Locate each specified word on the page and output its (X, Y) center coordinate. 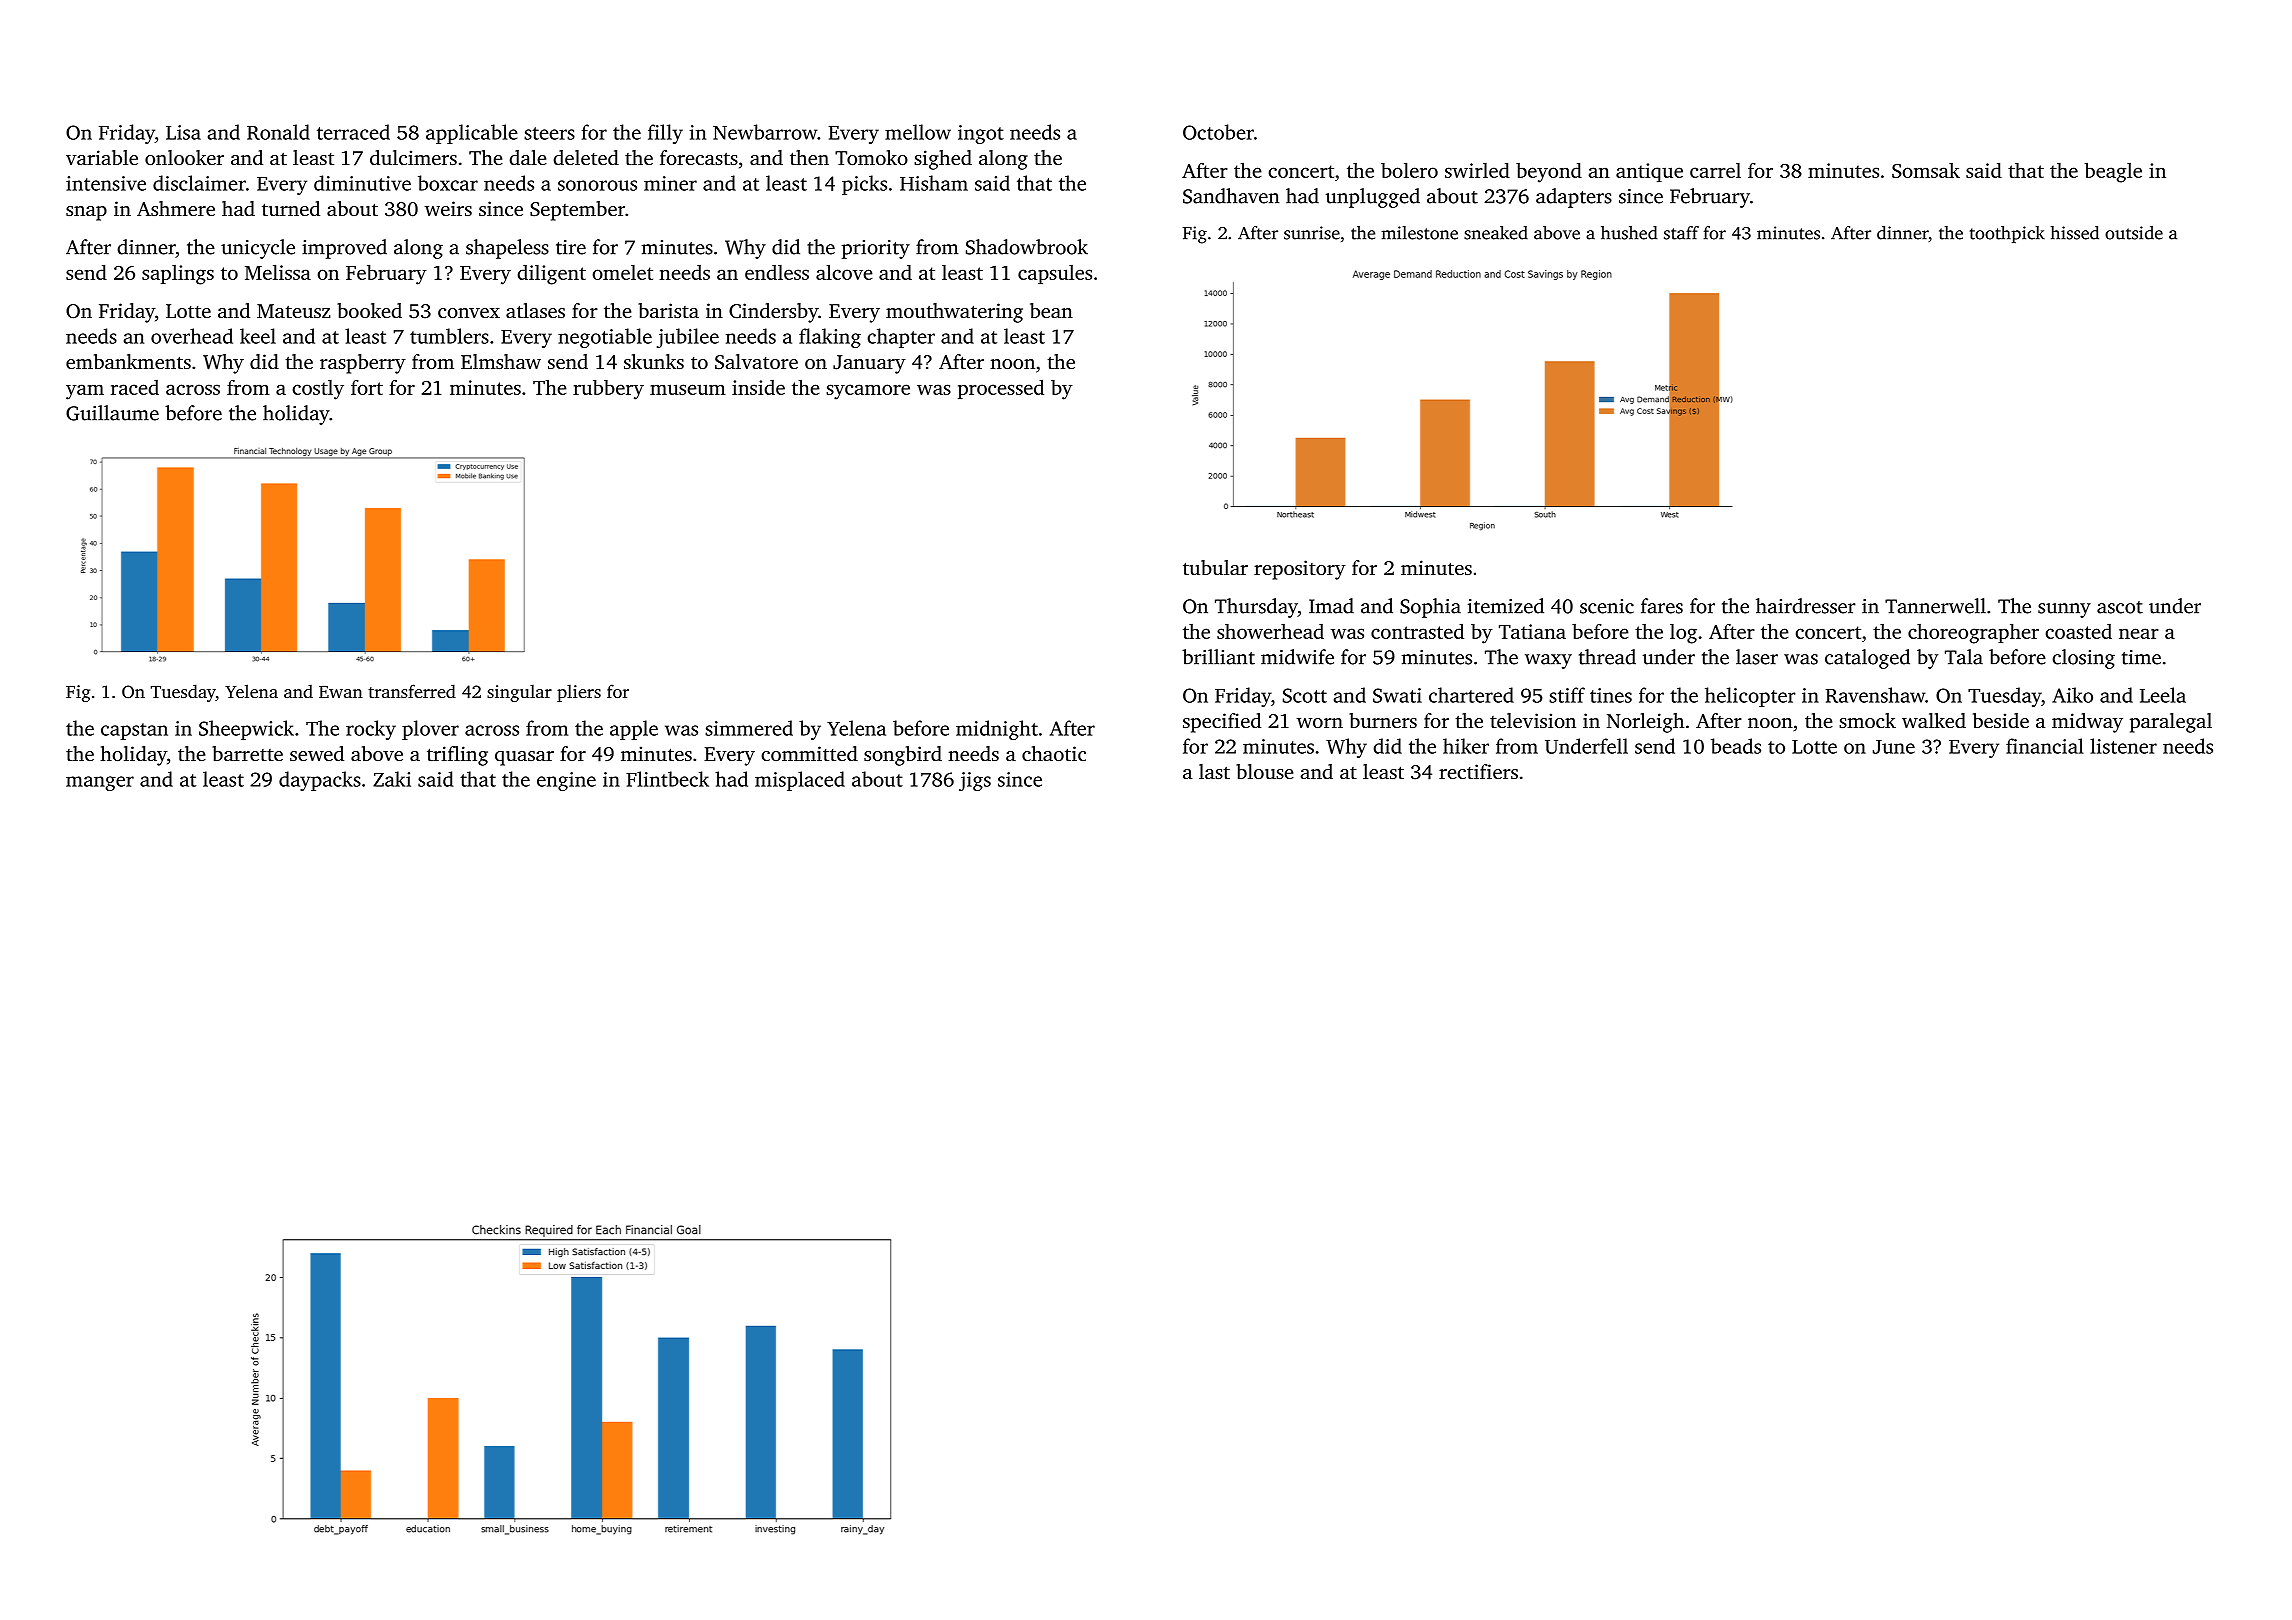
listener (2123, 746)
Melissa (278, 272)
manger (100, 783)
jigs (975, 781)
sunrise (1312, 233)
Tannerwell (1935, 606)
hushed (1629, 233)
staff (1681, 233)
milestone (1420, 233)
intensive (106, 183)
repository (1300, 570)
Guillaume (112, 413)
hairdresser (1806, 606)
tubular (1215, 567)
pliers (579, 693)
